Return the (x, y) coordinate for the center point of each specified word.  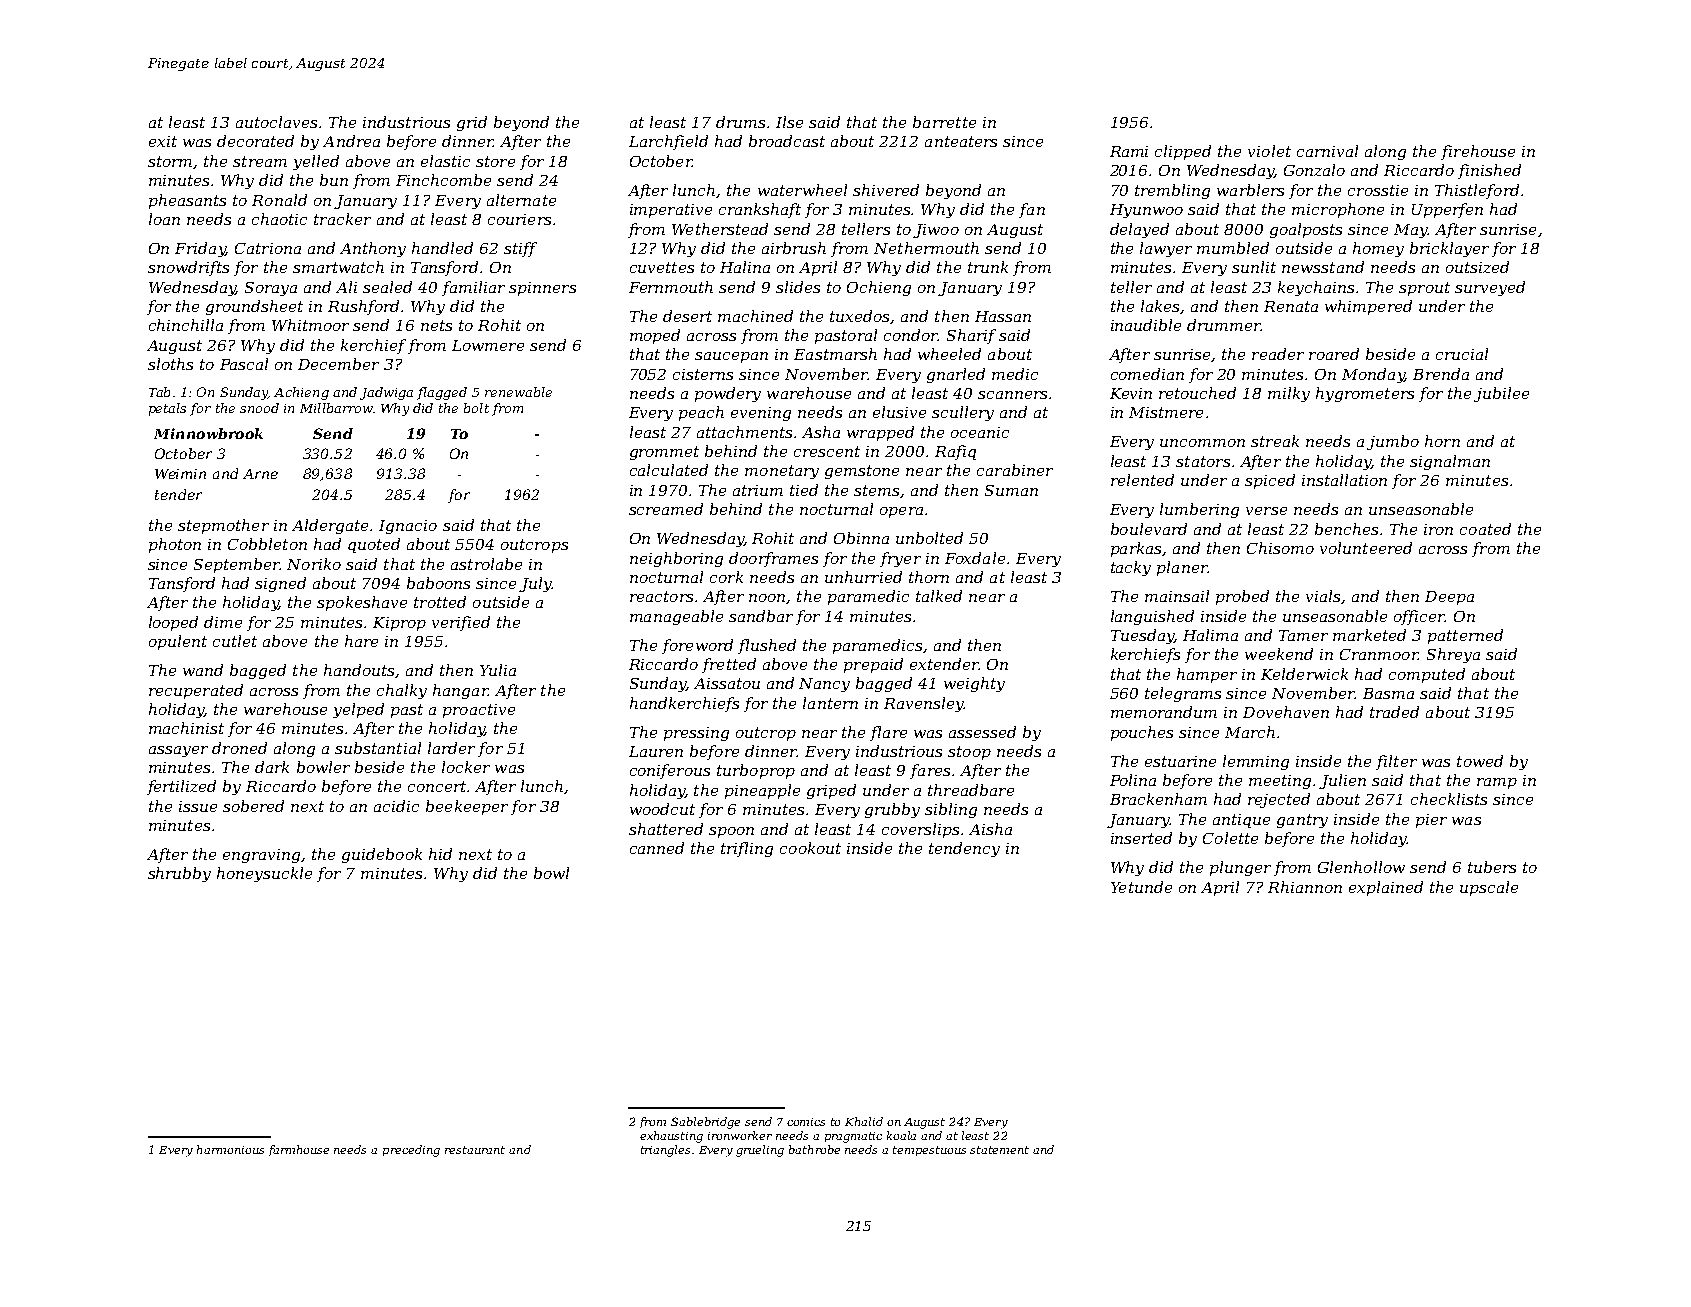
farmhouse (299, 1150)
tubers (1492, 867)
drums (740, 122)
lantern (830, 703)
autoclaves (276, 122)
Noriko (314, 564)
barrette (944, 122)
